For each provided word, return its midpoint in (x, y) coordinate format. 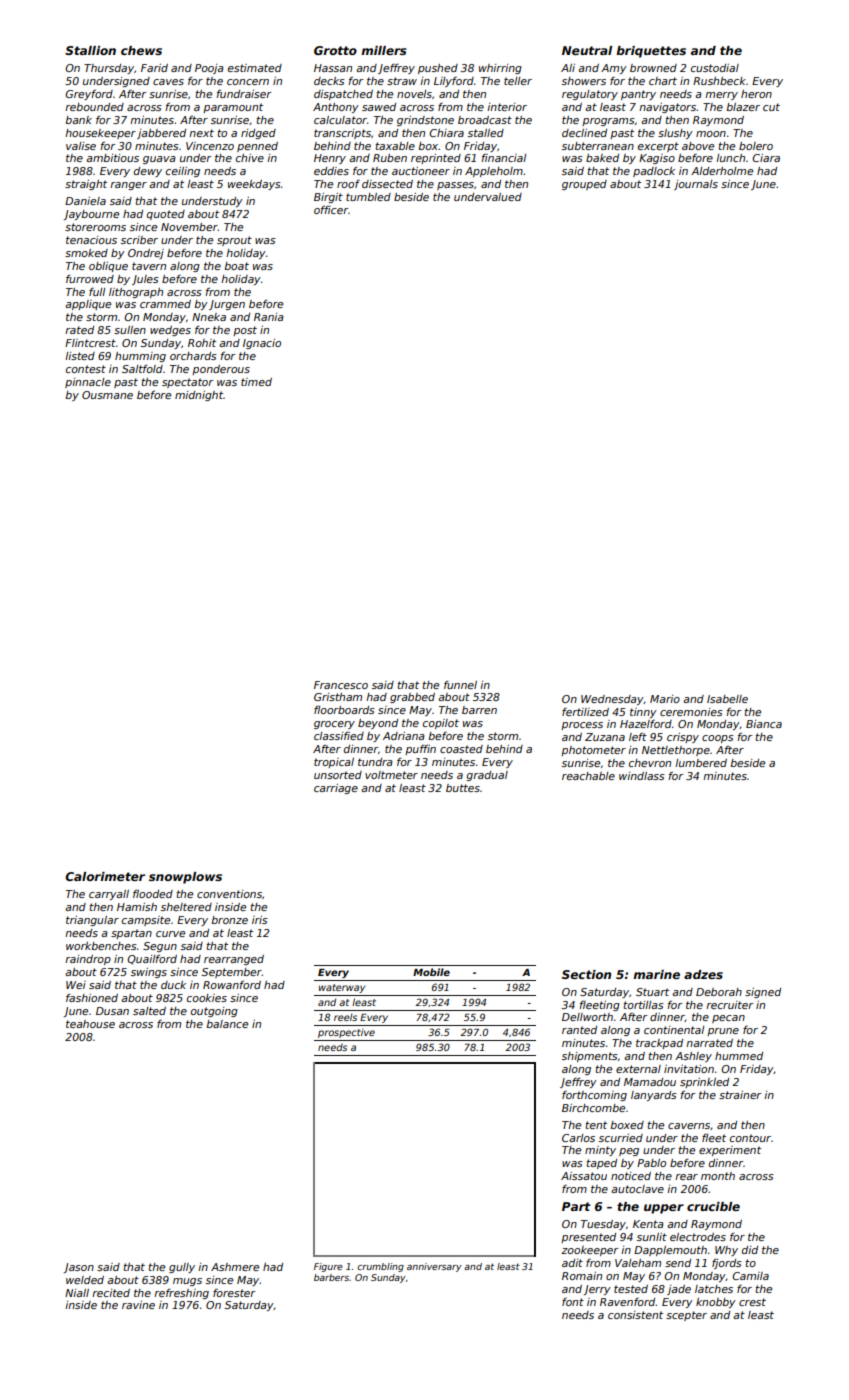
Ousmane (107, 395)
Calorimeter (105, 876)
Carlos (578, 1138)
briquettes (651, 52)
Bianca (764, 724)
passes (455, 186)
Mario (665, 699)
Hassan (333, 68)
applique (88, 305)
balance (227, 1024)
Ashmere (235, 1267)
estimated (255, 68)
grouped (584, 185)
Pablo (651, 1163)
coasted (461, 749)
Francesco (341, 685)
